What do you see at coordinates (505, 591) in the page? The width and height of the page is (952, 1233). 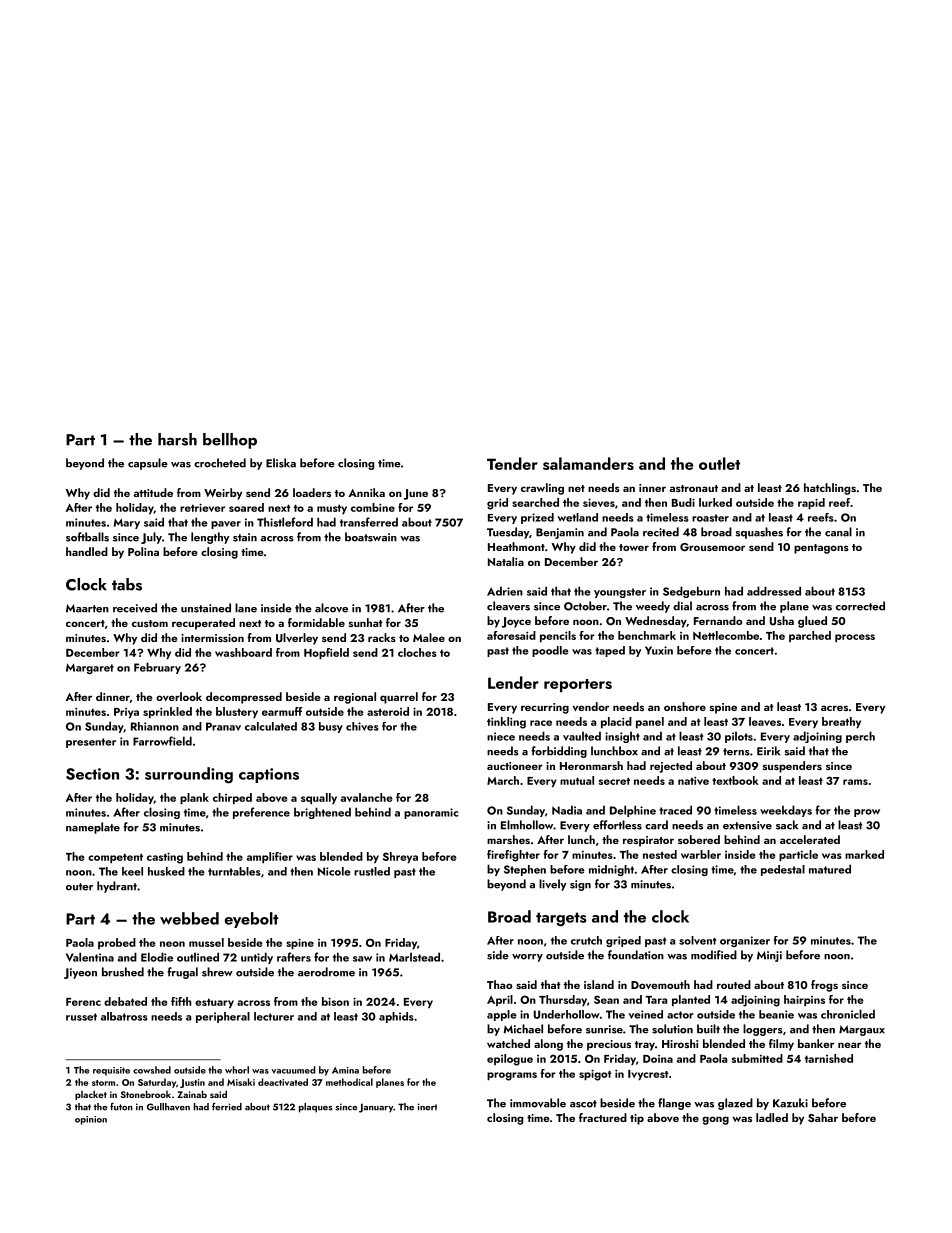 I see `Adrien` at bounding box center [505, 591].
